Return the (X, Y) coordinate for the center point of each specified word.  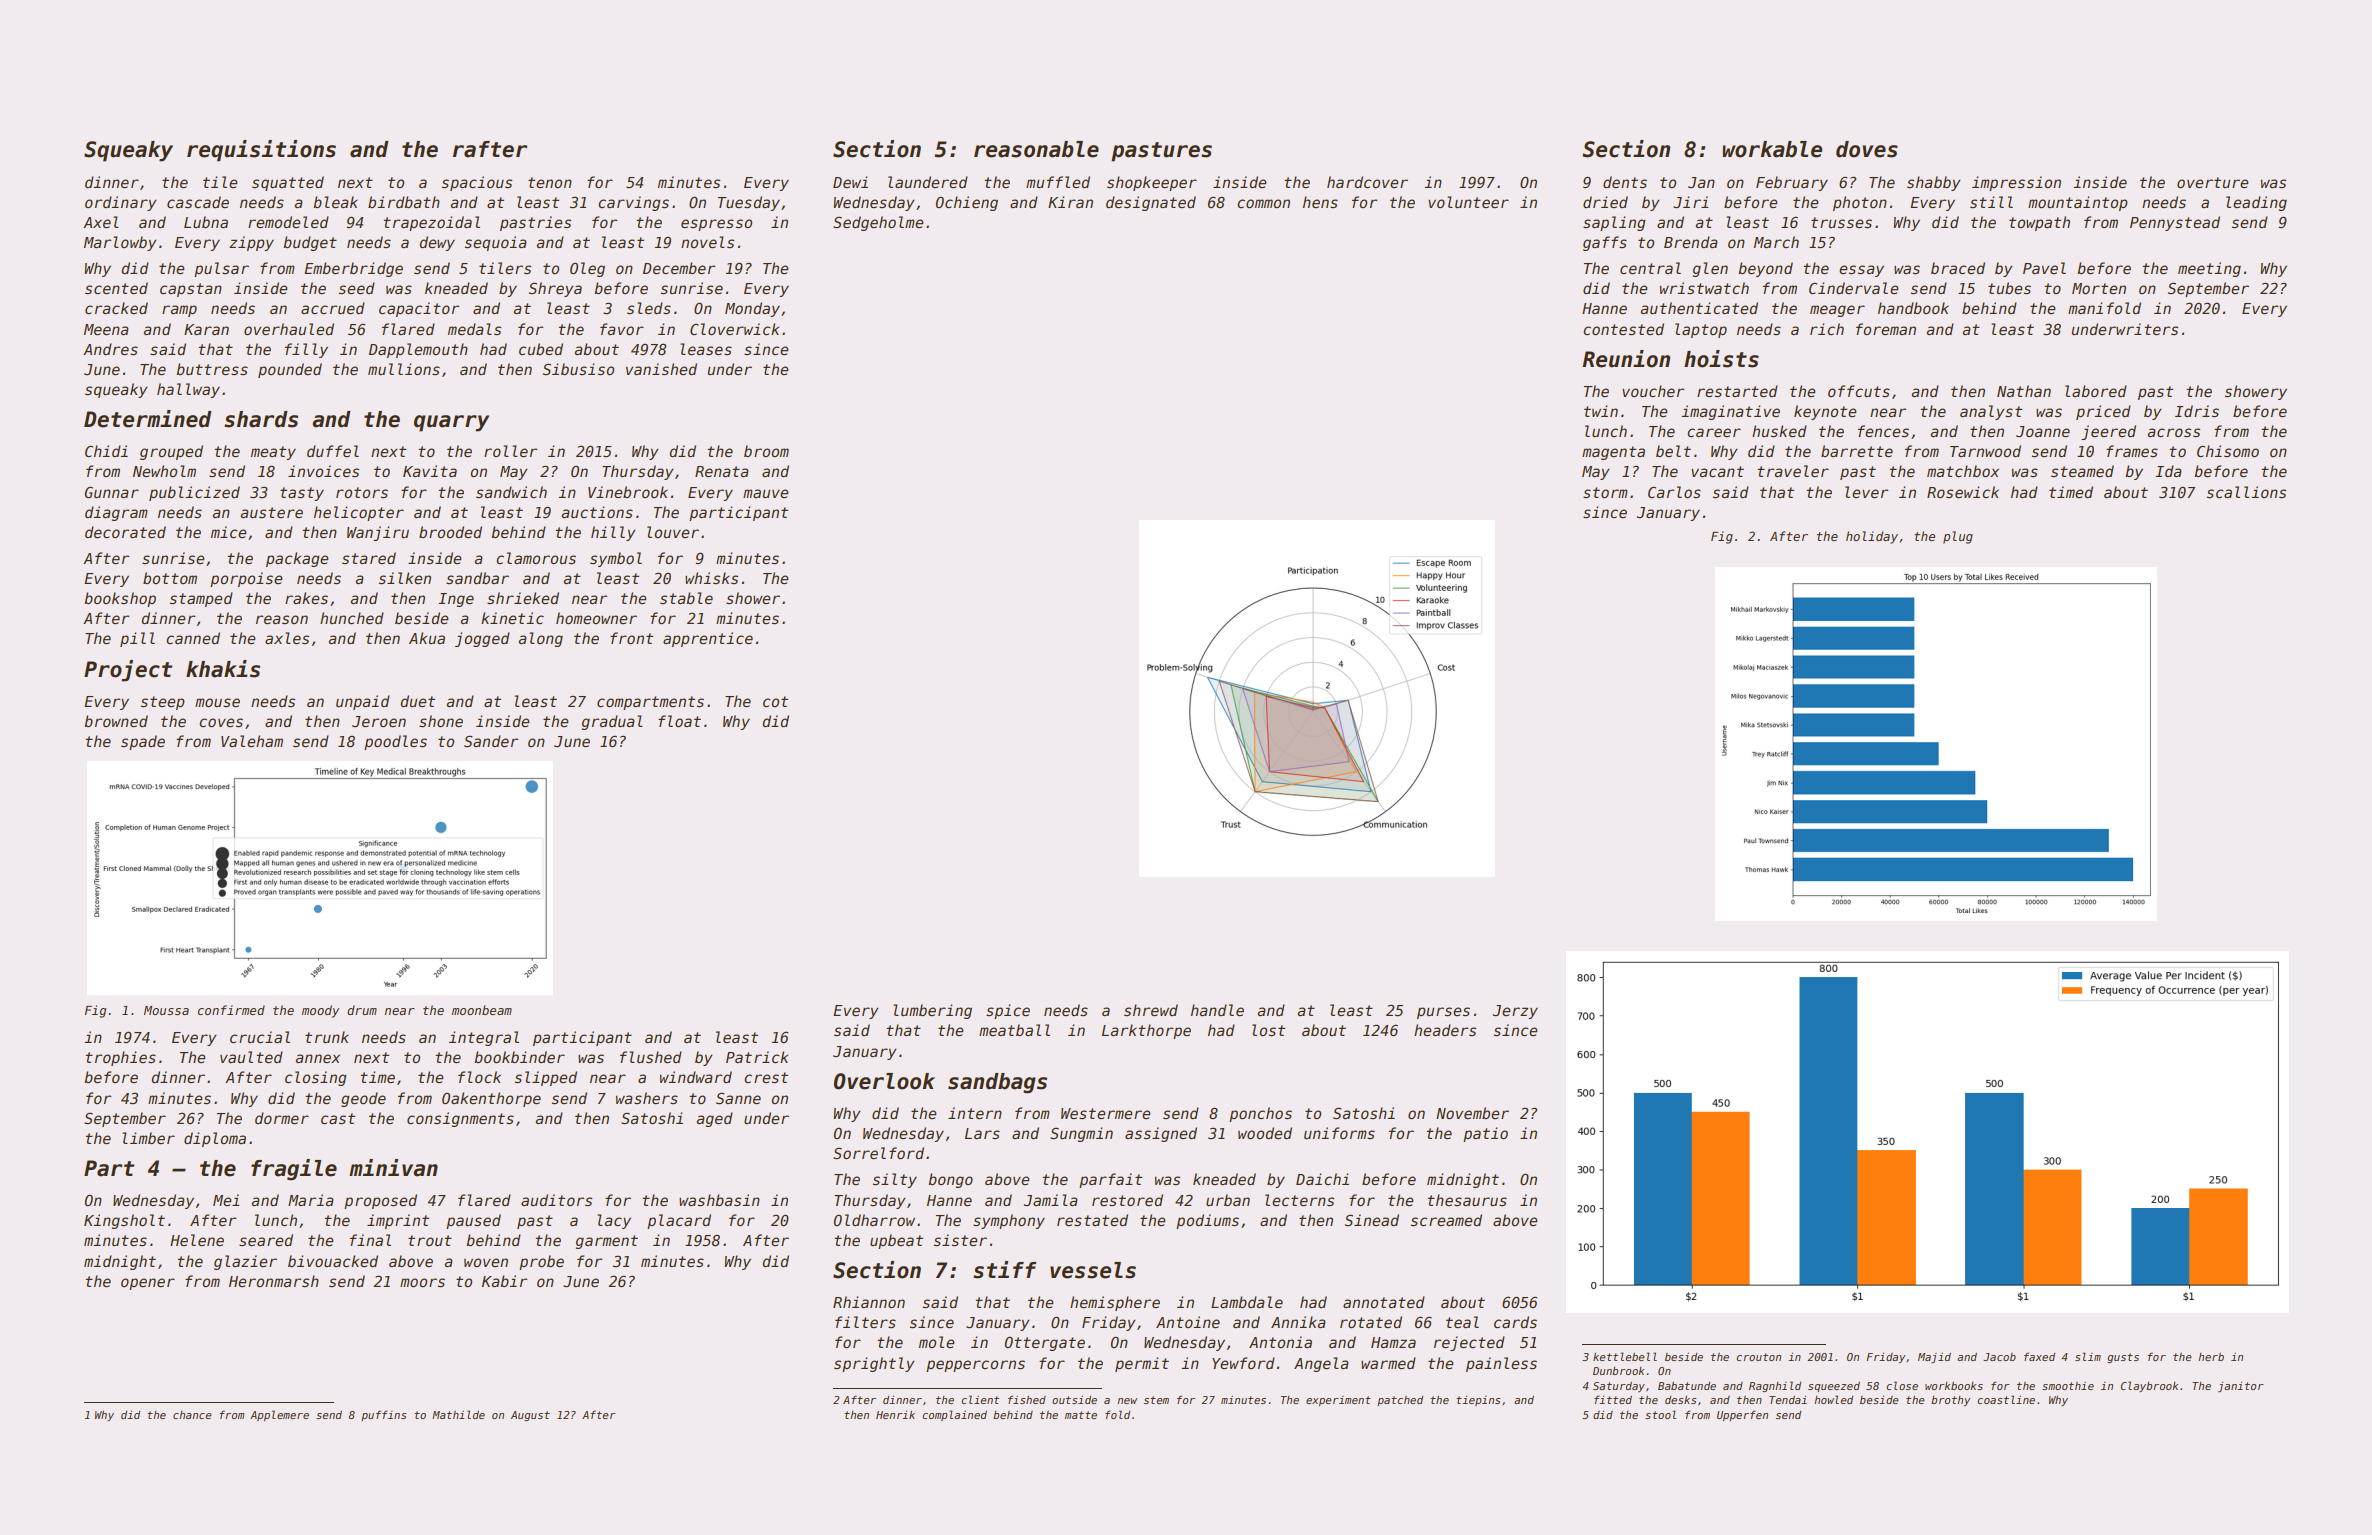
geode (363, 1099)
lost (1268, 1030)
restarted (1737, 391)
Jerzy (1515, 1012)
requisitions (261, 151)
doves (1867, 149)
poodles (395, 742)
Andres (110, 349)
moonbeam (482, 1010)
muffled (1058, 182)
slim (2088, 1356)
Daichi (1322, 1179)
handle (1217, 1010)
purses (1443, 1013)
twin (1601, 411)
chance (192, 1415)
